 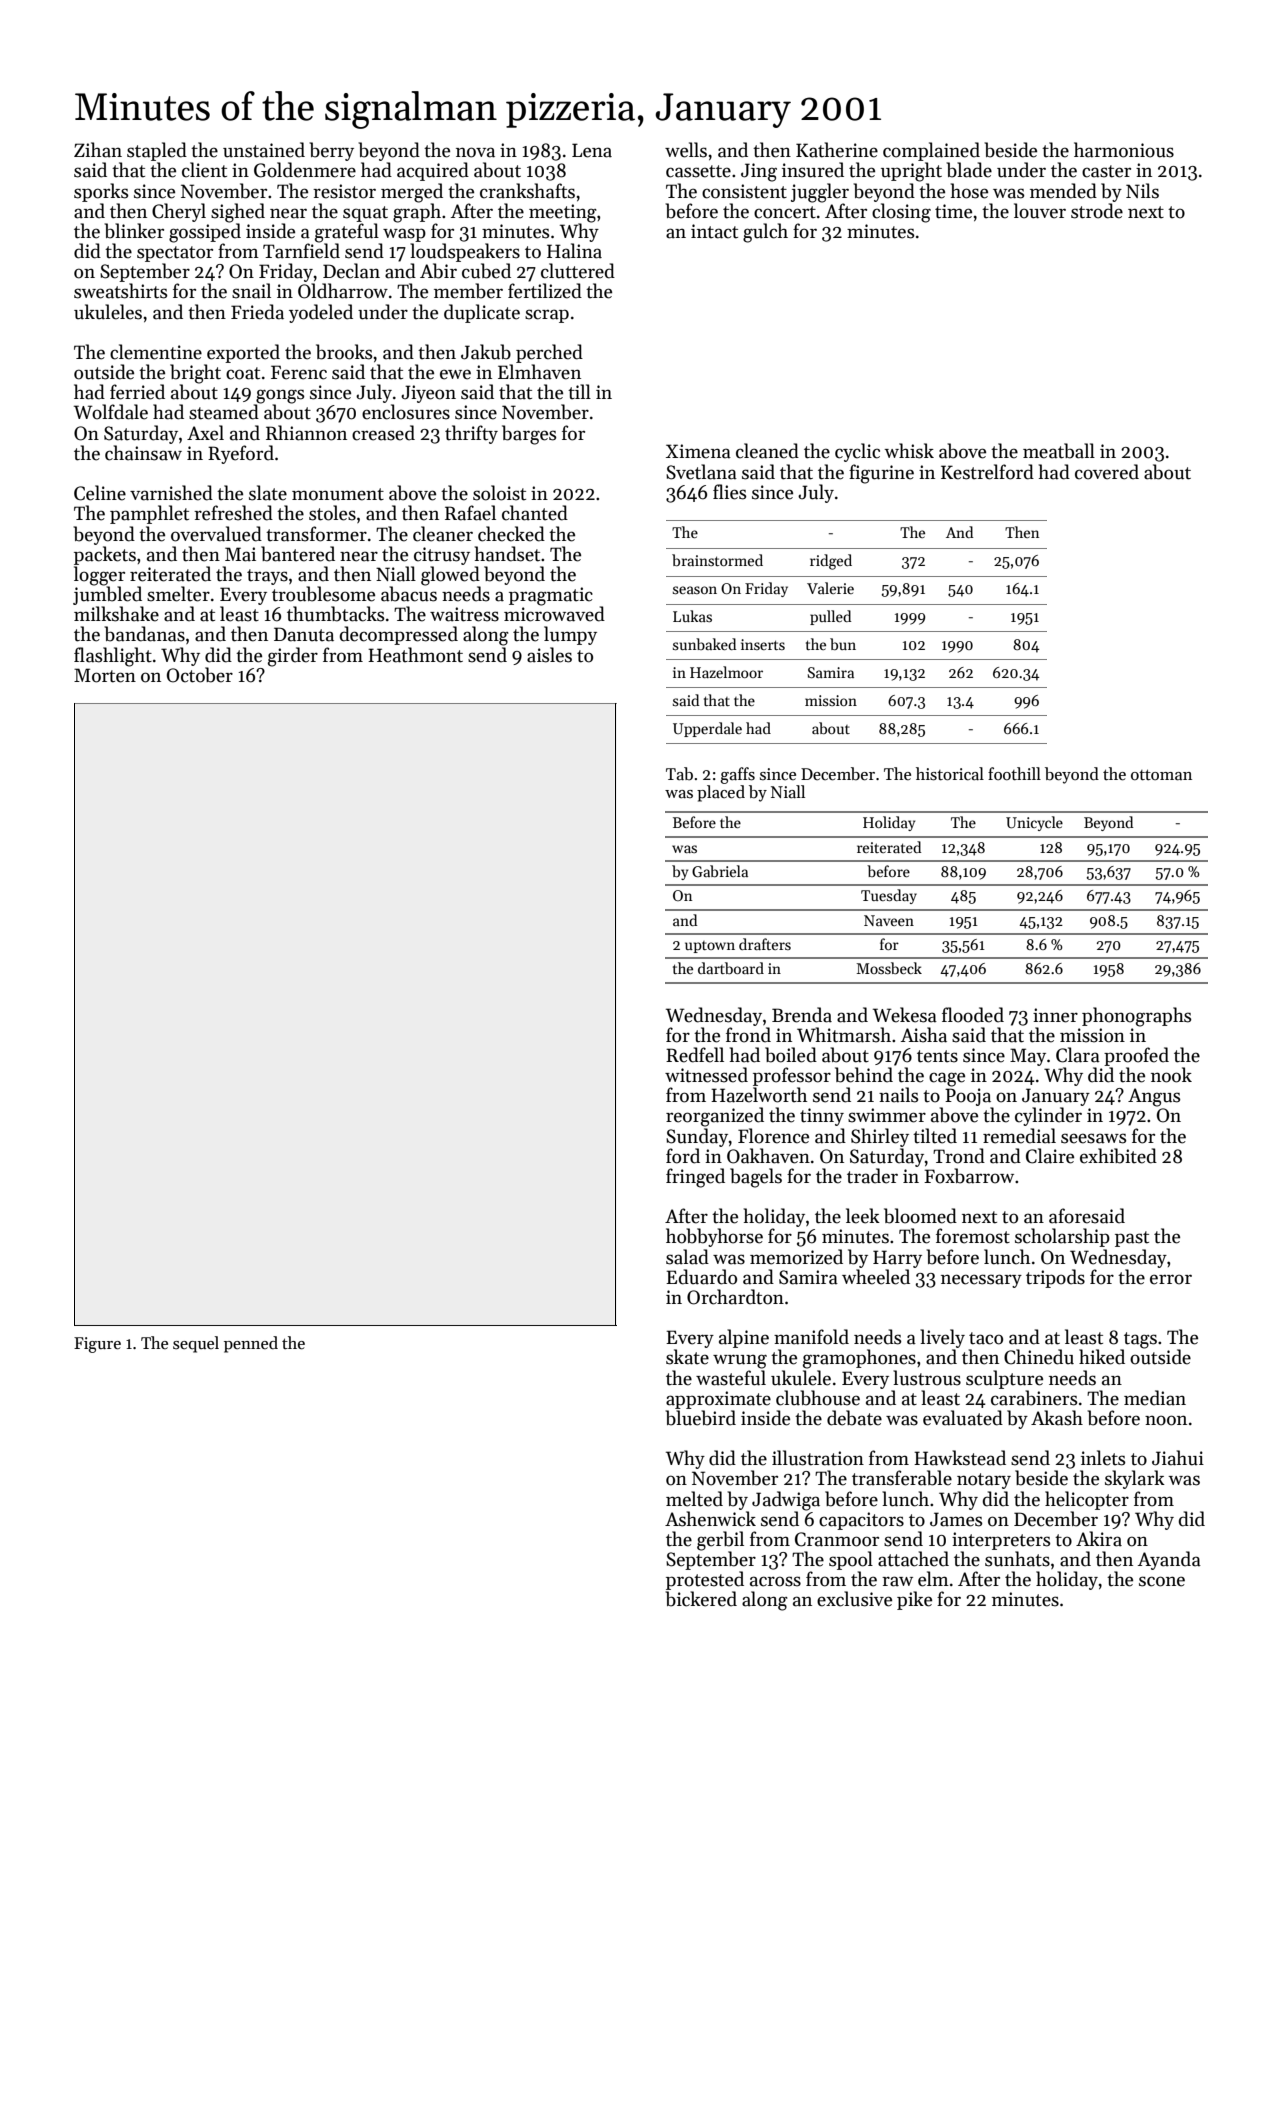 What do you see at coordinates (710, 947) in the screenshot?
I see `uptown` at bounding box center [710, 947].
